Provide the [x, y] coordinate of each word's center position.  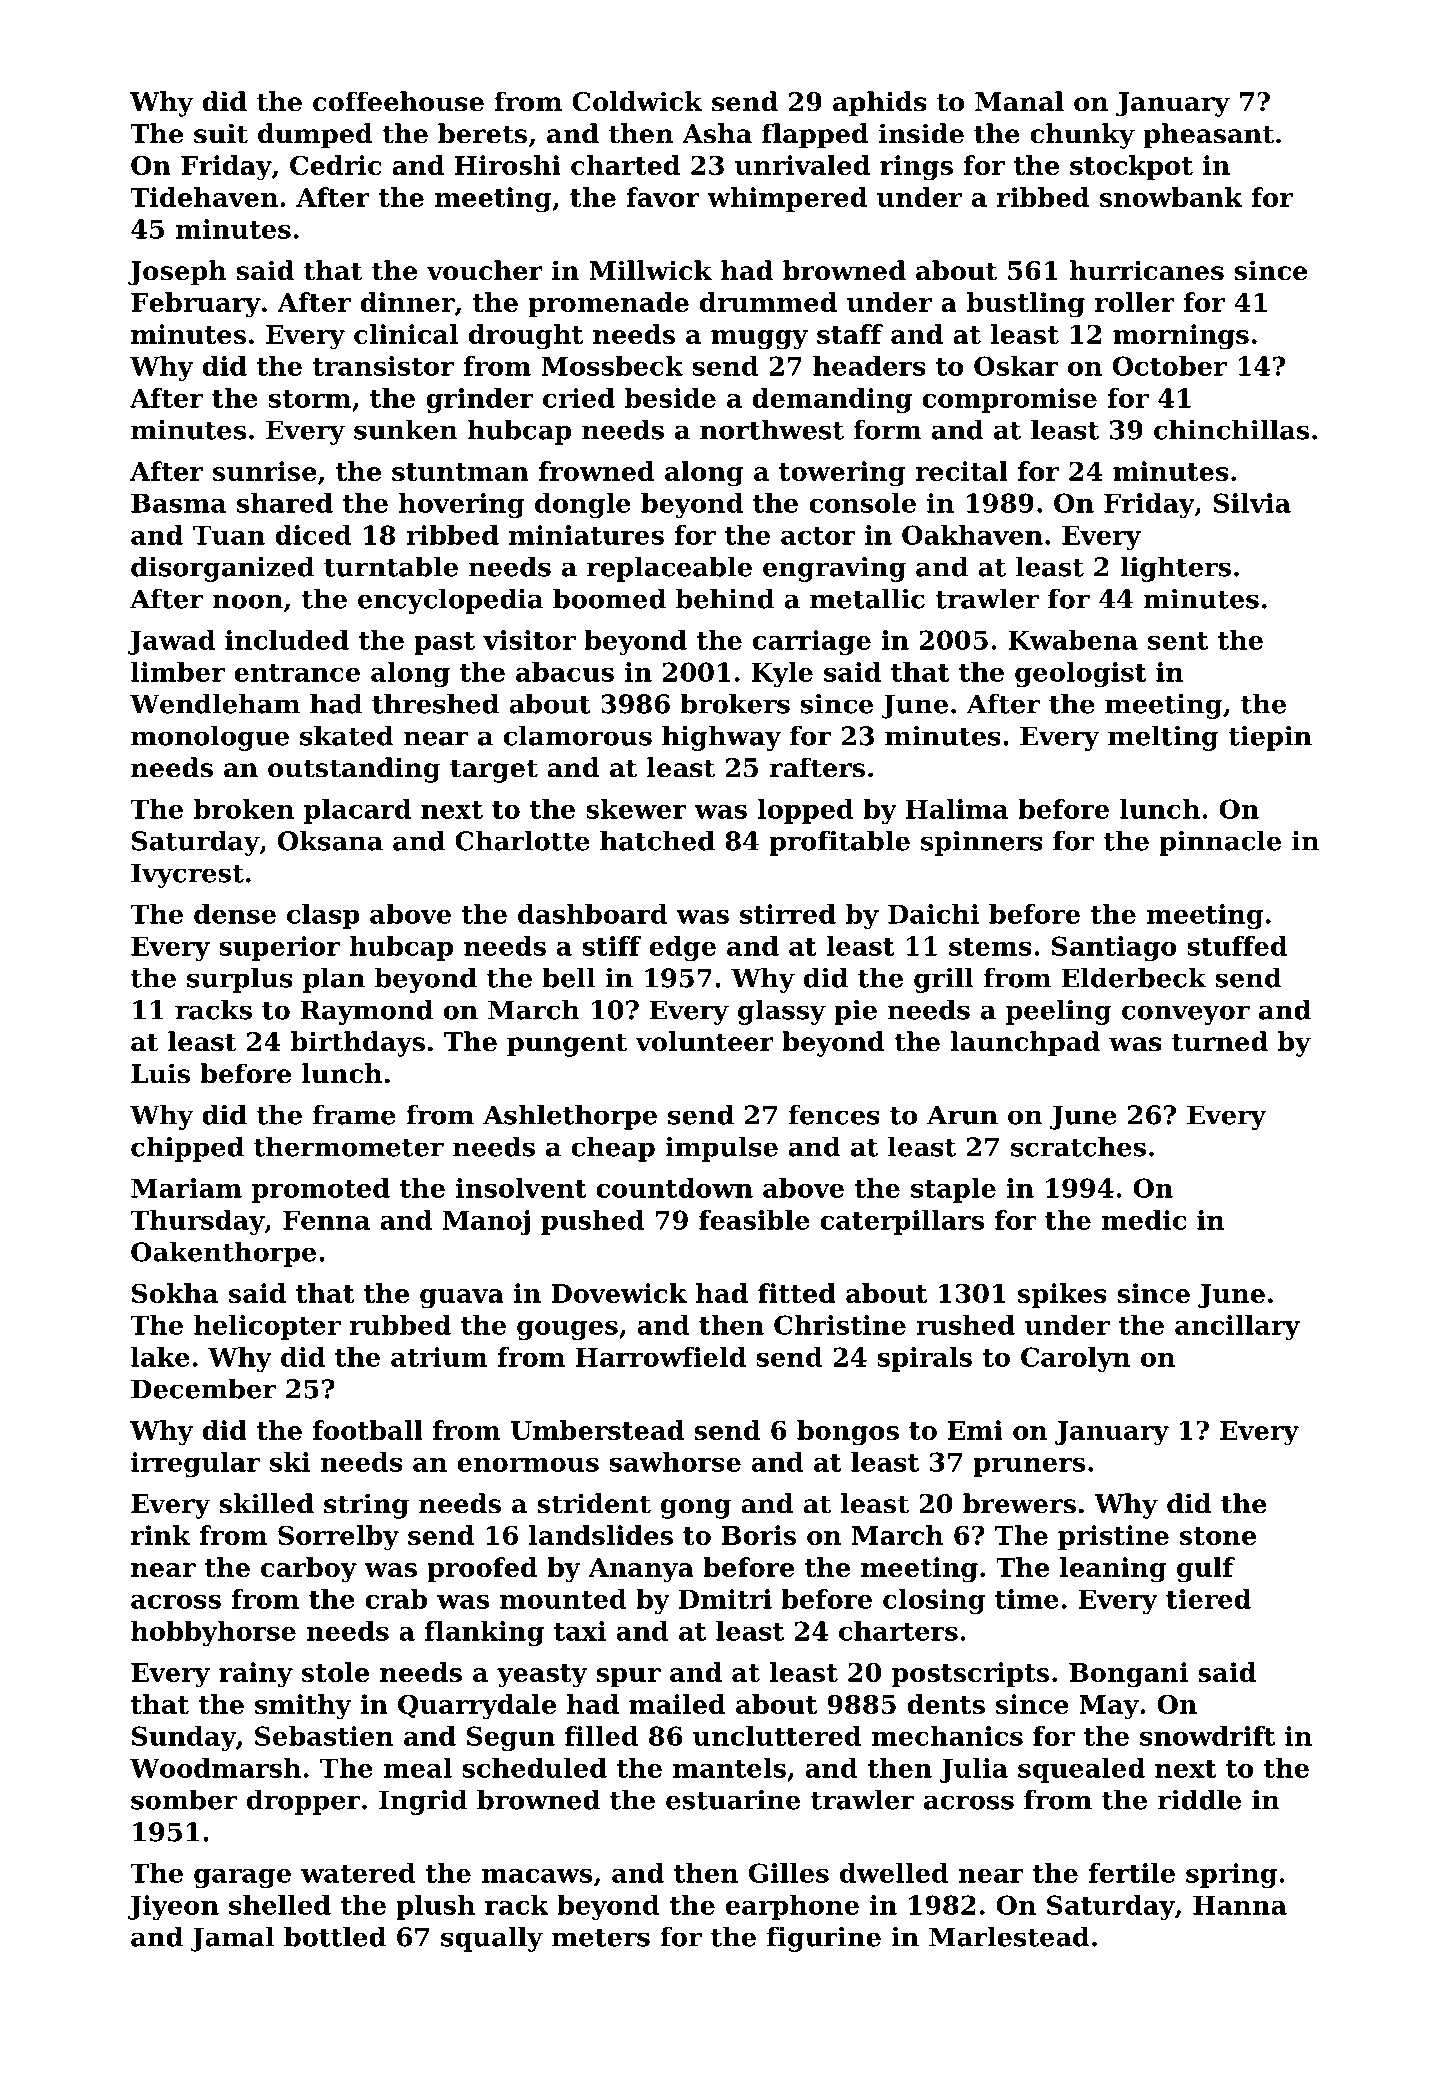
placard [357, 811]
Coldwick [637, 101]
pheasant [1208, 136]
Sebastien [324, 1736]
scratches [1078, 1146]
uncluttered [777, 1736]
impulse [721, 1149]
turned [1220, 1041]
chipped [187, 1149]
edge [682, 948]
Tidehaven [204, 197]
